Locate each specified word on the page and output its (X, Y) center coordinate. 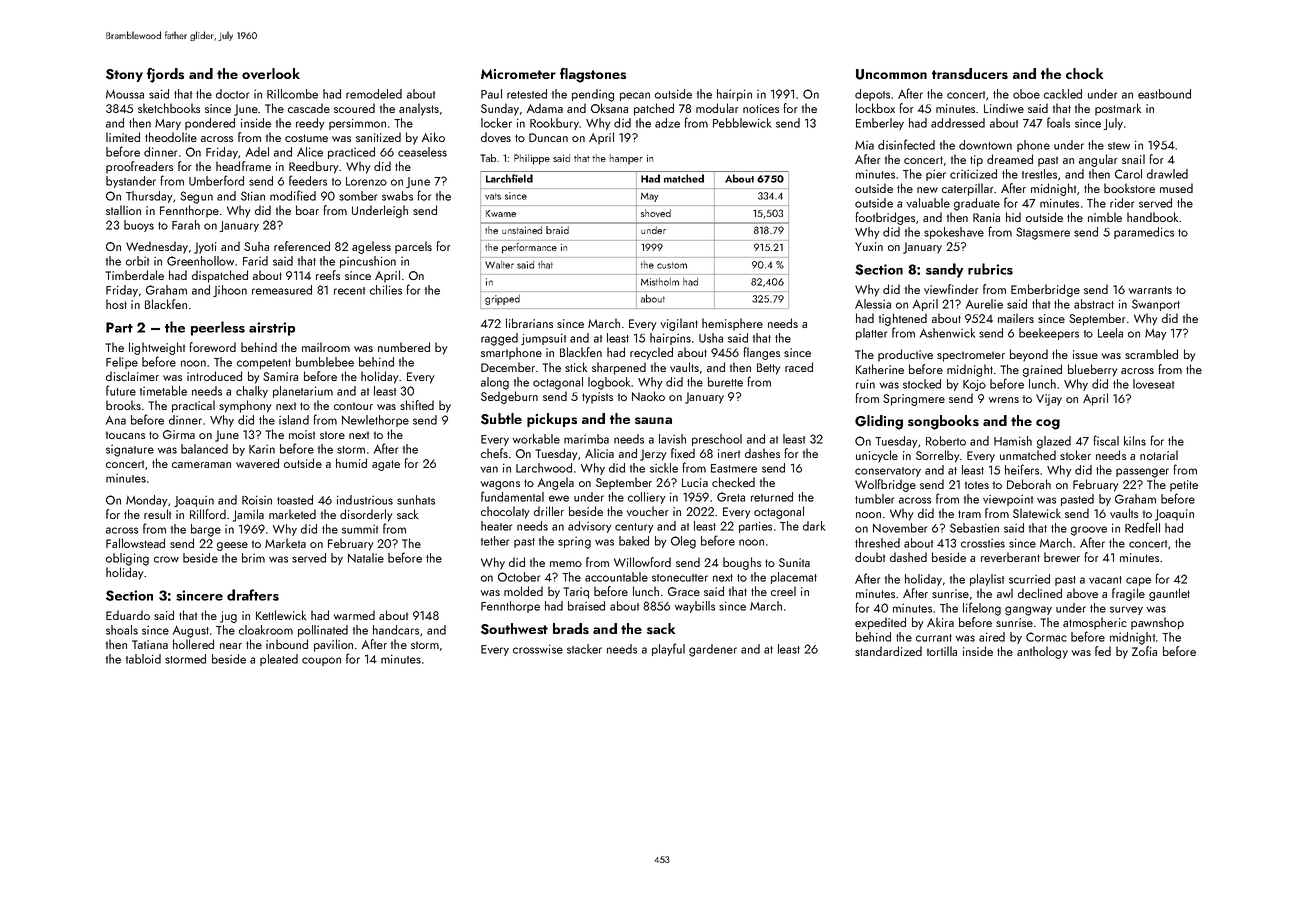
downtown (985, 145)
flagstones (593, 75)
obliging (127, 559)
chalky (252, 392)
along (495, 383)
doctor (232, 94)
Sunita (794, 562)
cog (1048, 424)
